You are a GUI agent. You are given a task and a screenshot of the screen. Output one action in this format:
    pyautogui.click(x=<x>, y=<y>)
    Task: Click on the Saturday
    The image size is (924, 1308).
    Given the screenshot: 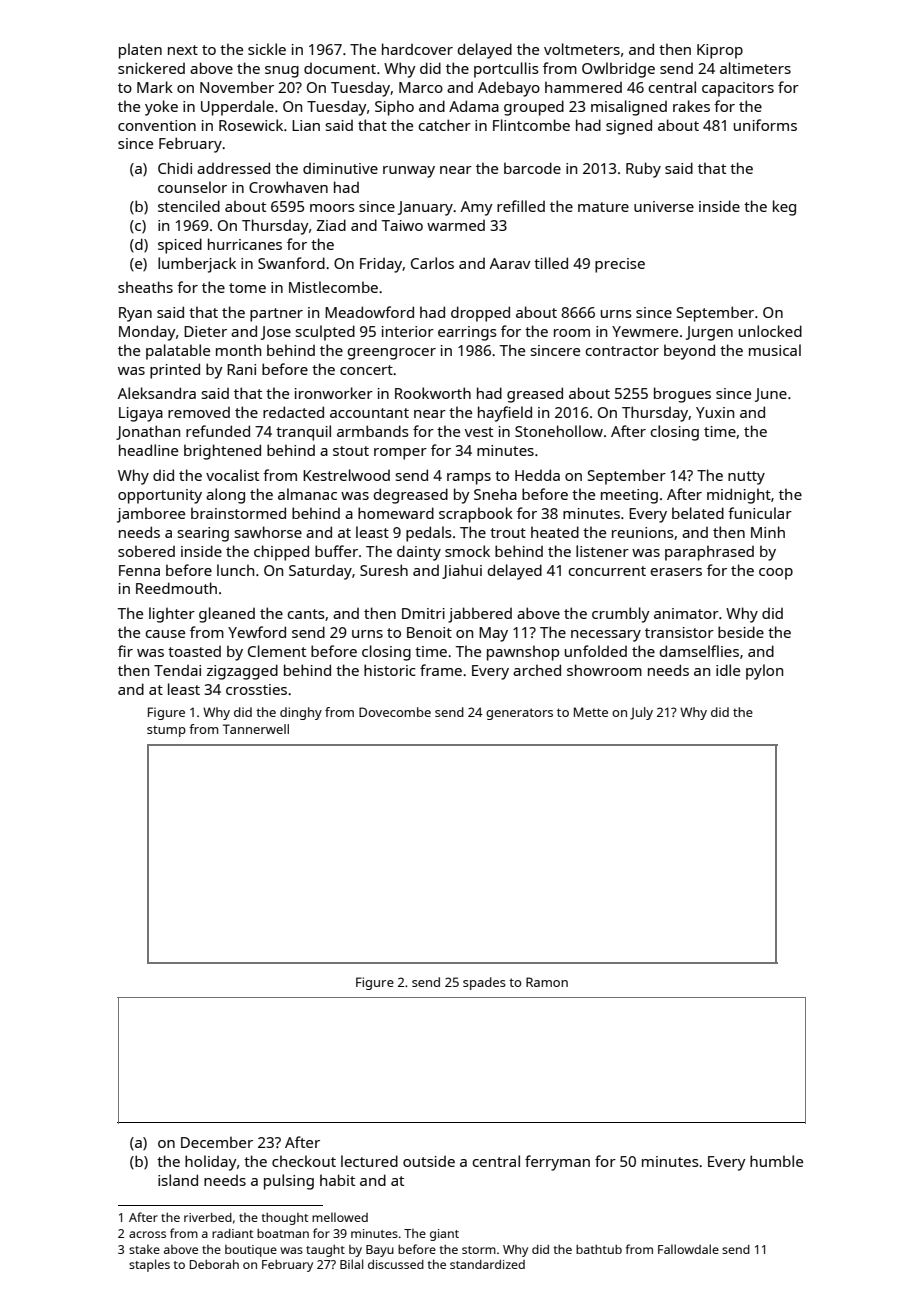 What is the action you would take?
    pyautogui.click(x=320, y=572)
